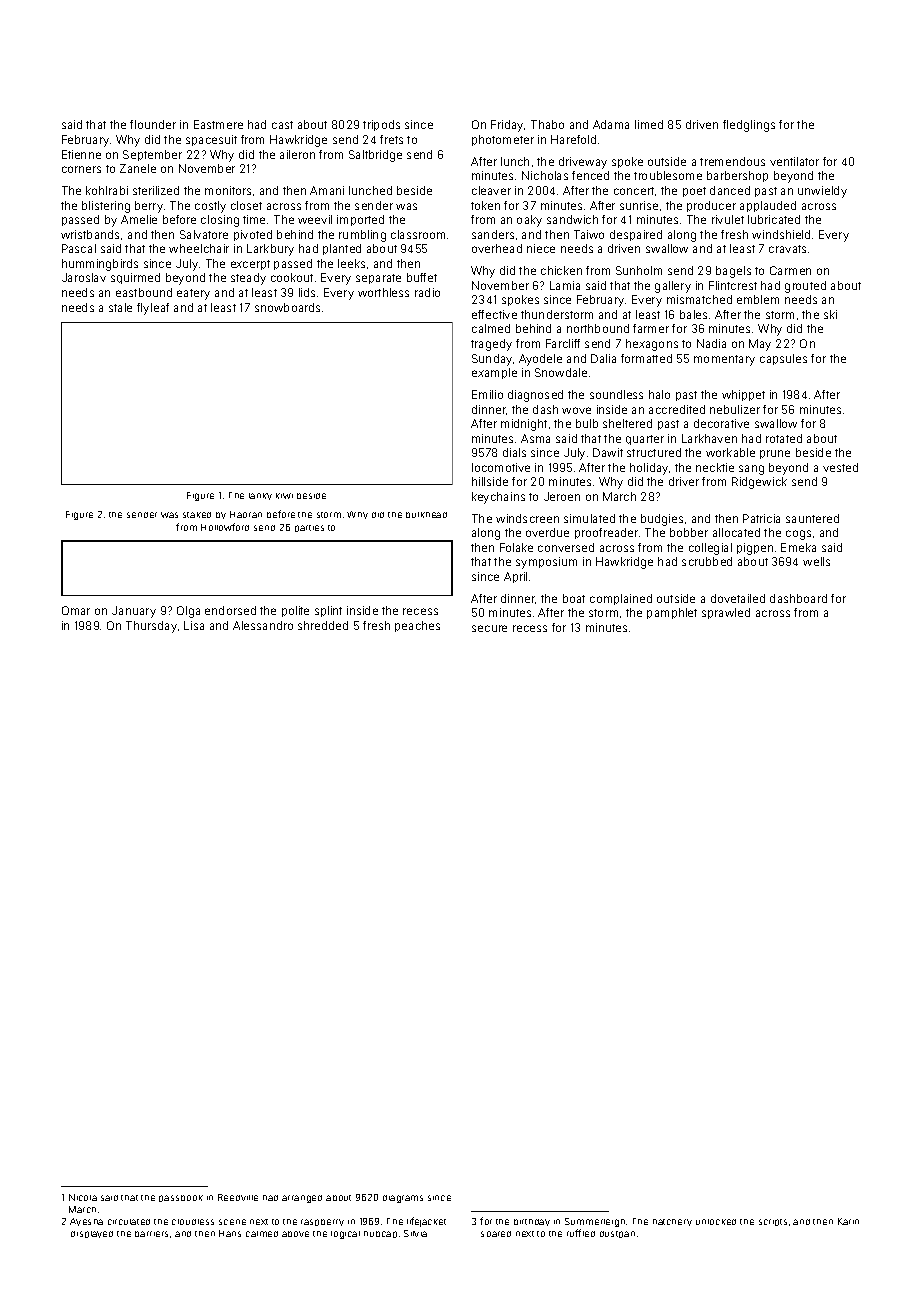 The height and width of the screenshot is (1308, 924). Describe the element at coordinates (107, 190) in the screenshot. I see `kohlrabi` at that location.
